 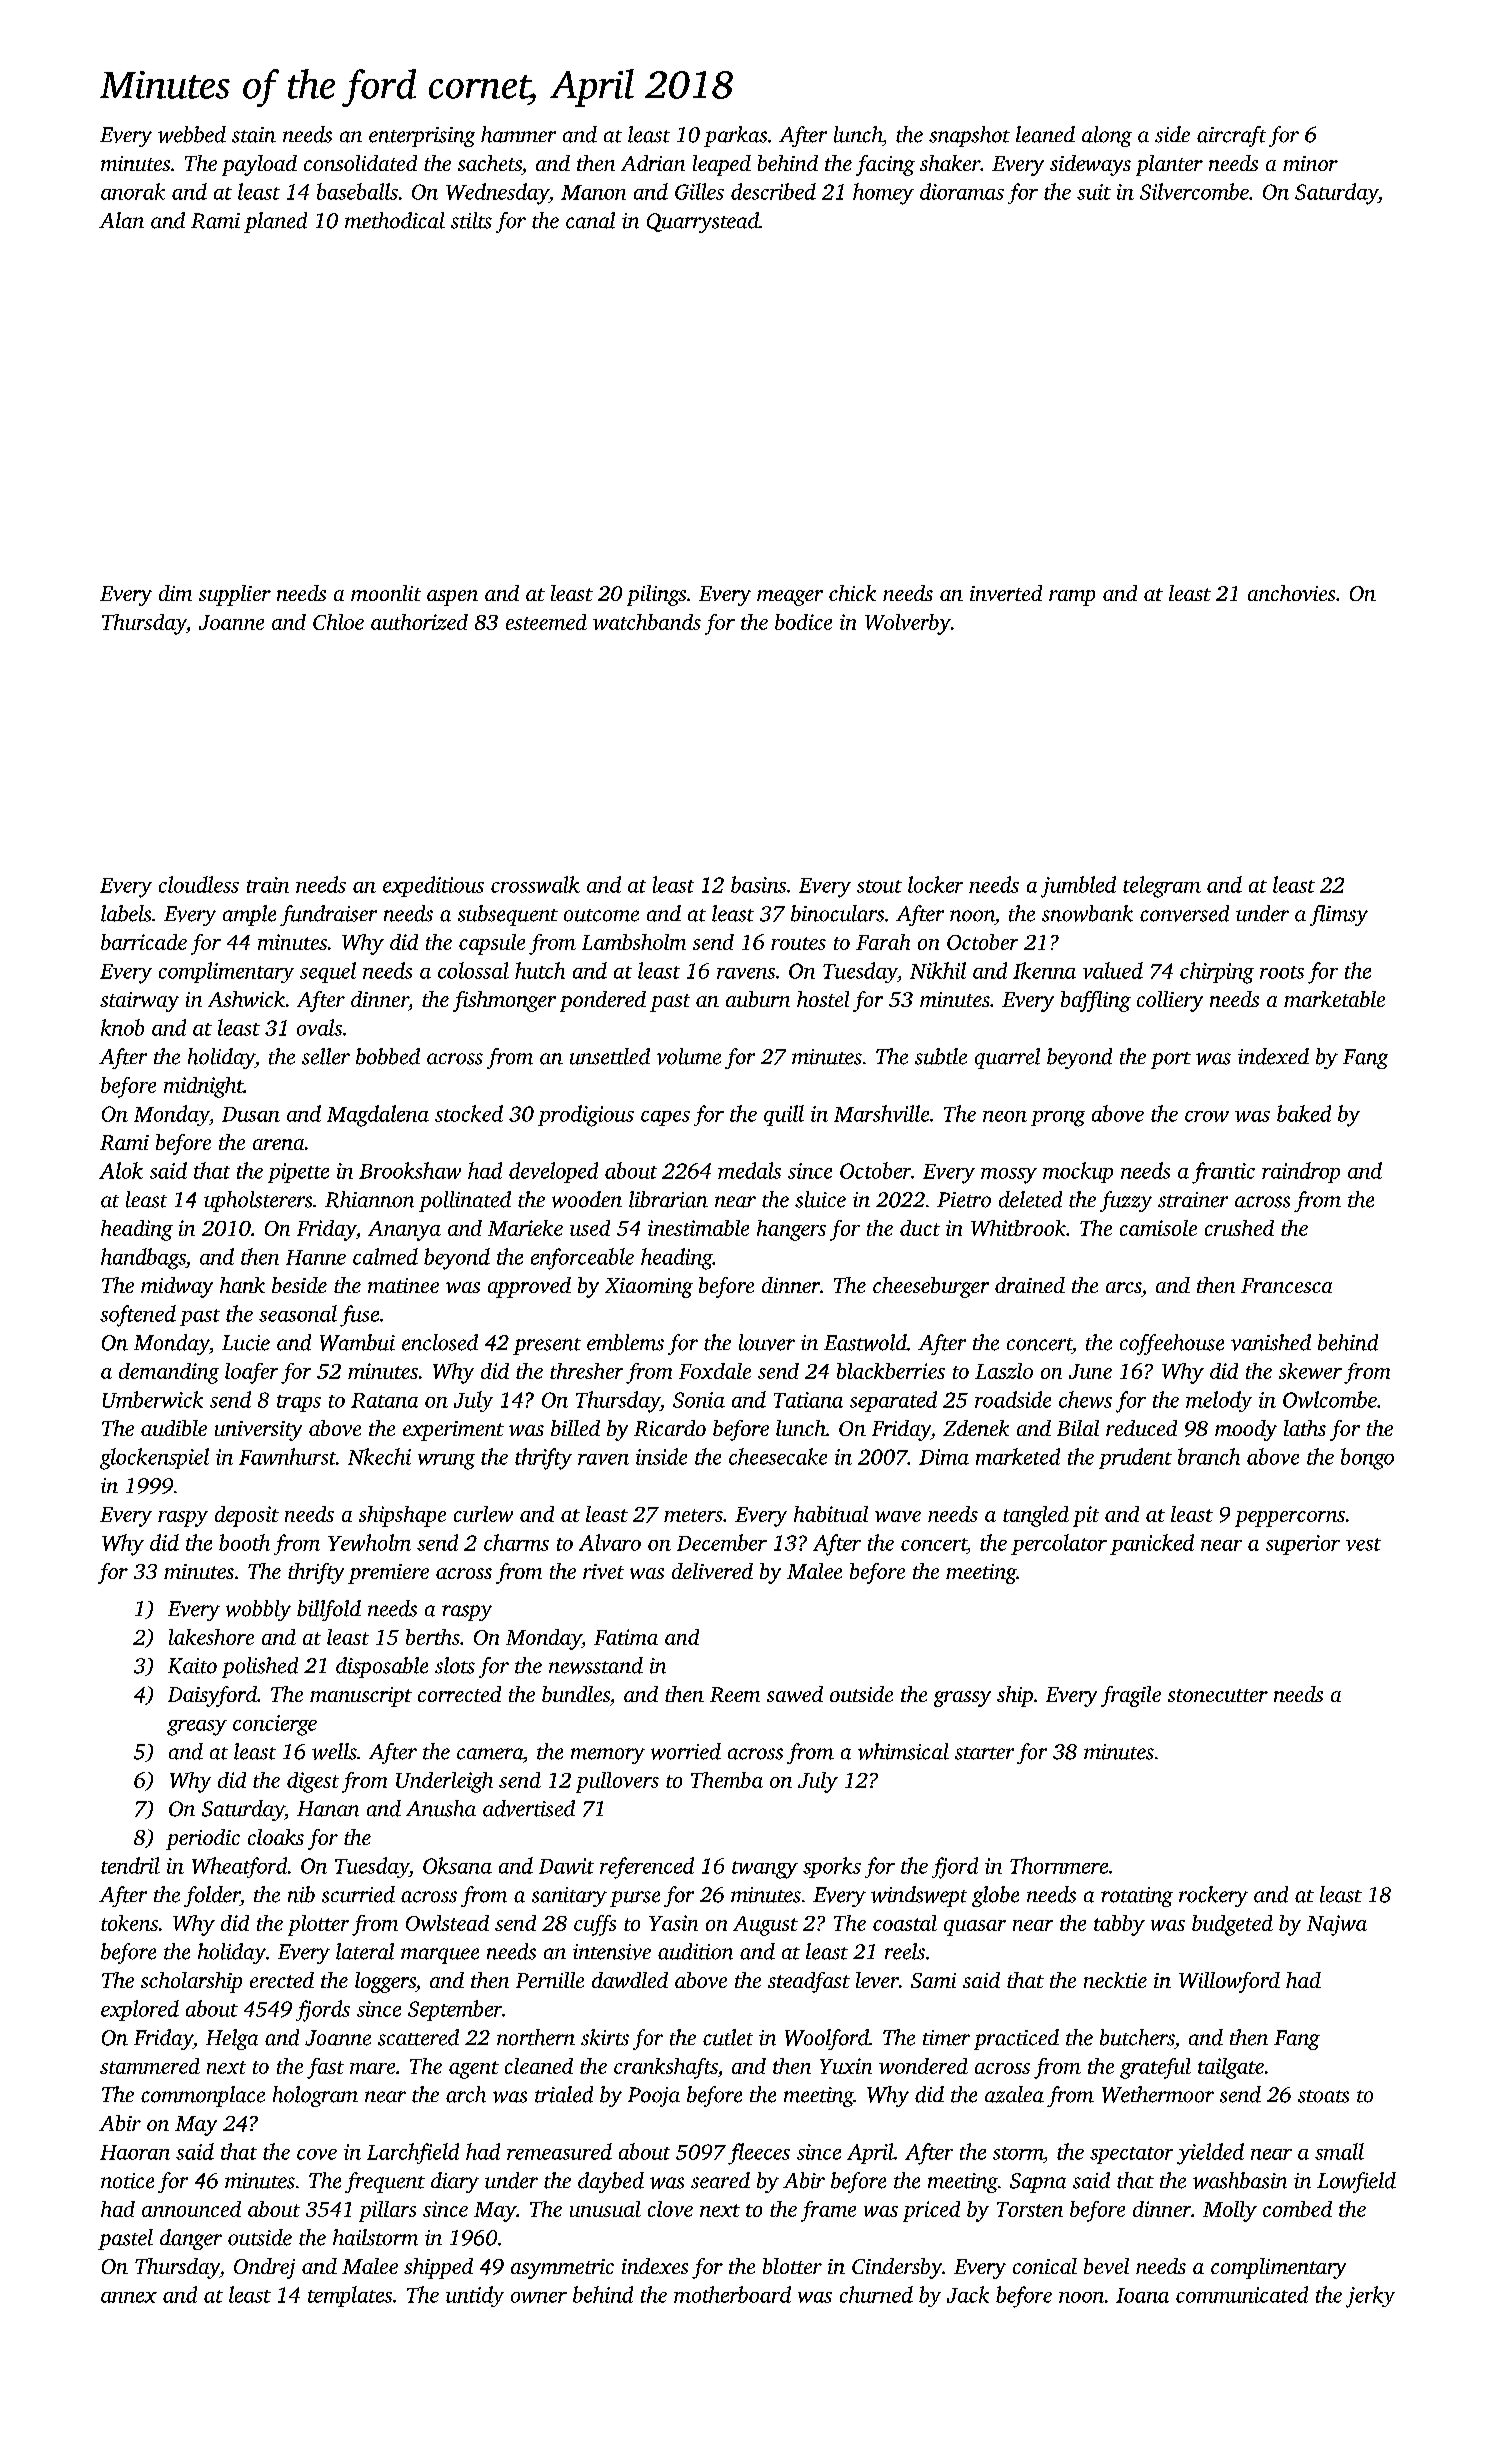 I want to click on anchovies, so click(x=1291, y=593).
